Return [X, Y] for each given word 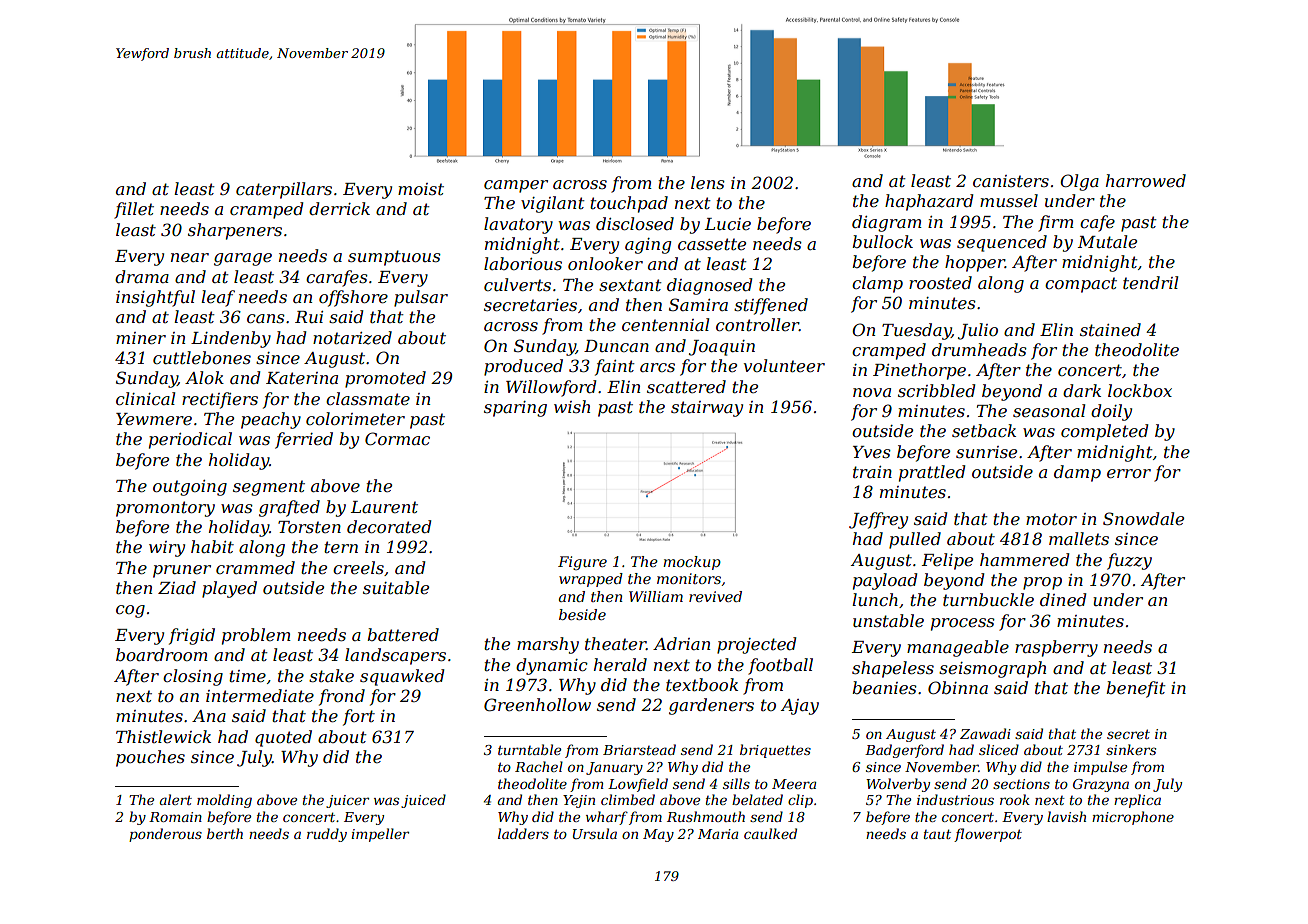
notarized [352, 338]
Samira [698, 304]
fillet [134, 210]
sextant [630, 285]
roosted [940, 282]
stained [1110, 329]
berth [225, 833]
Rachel [539, 766]
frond [342, 697]
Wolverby [898, 785]
